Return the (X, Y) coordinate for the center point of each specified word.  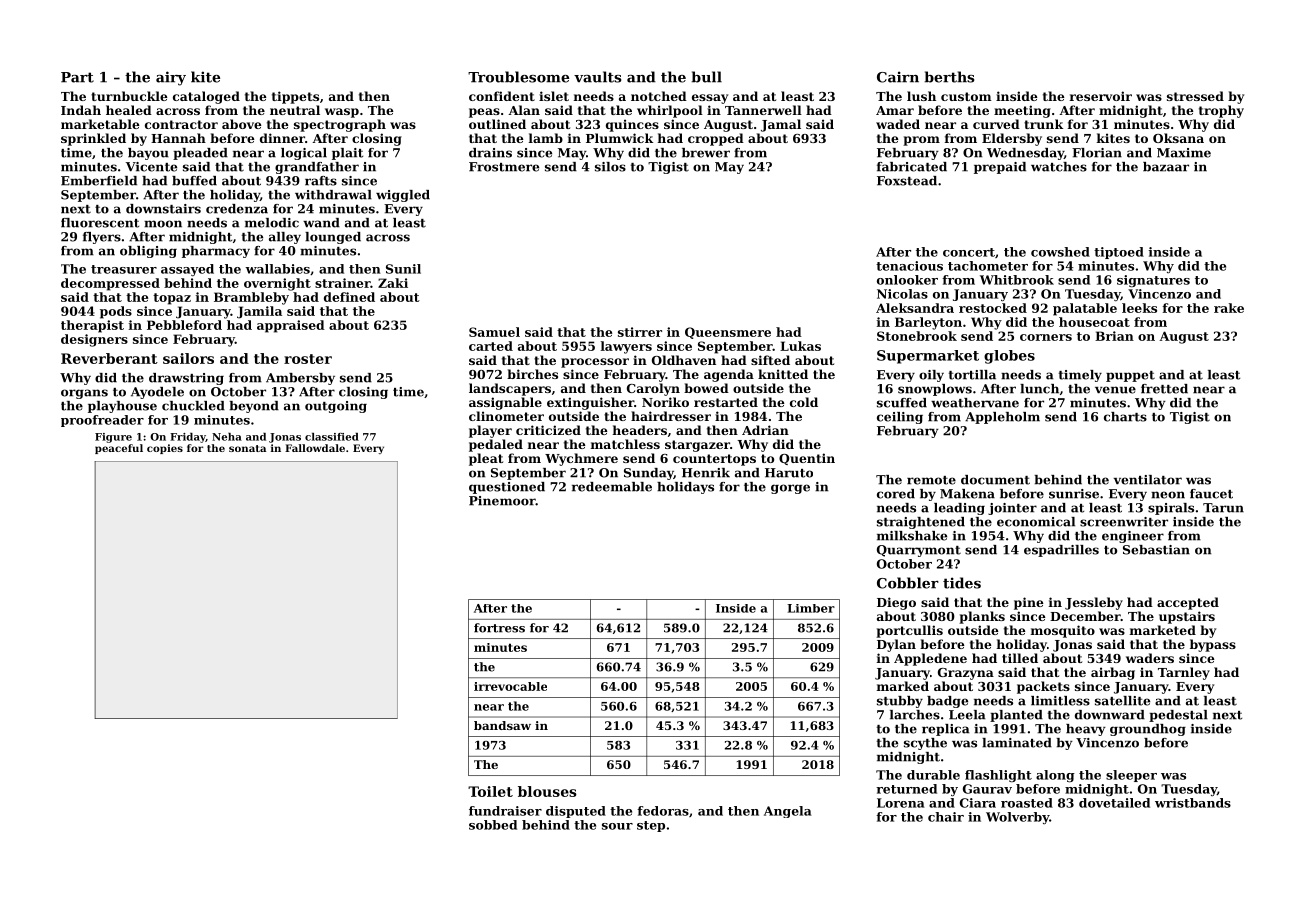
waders (1150, 658)
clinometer (506, 416)
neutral (295, 110)
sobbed (493, 825)
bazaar (1166, 167)
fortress (499, 628)
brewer (706, 153)
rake (1229, 308)
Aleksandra (915, 308)
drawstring (186, 379)
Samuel (494, 332)
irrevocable (510, 686)
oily (931, 376)
